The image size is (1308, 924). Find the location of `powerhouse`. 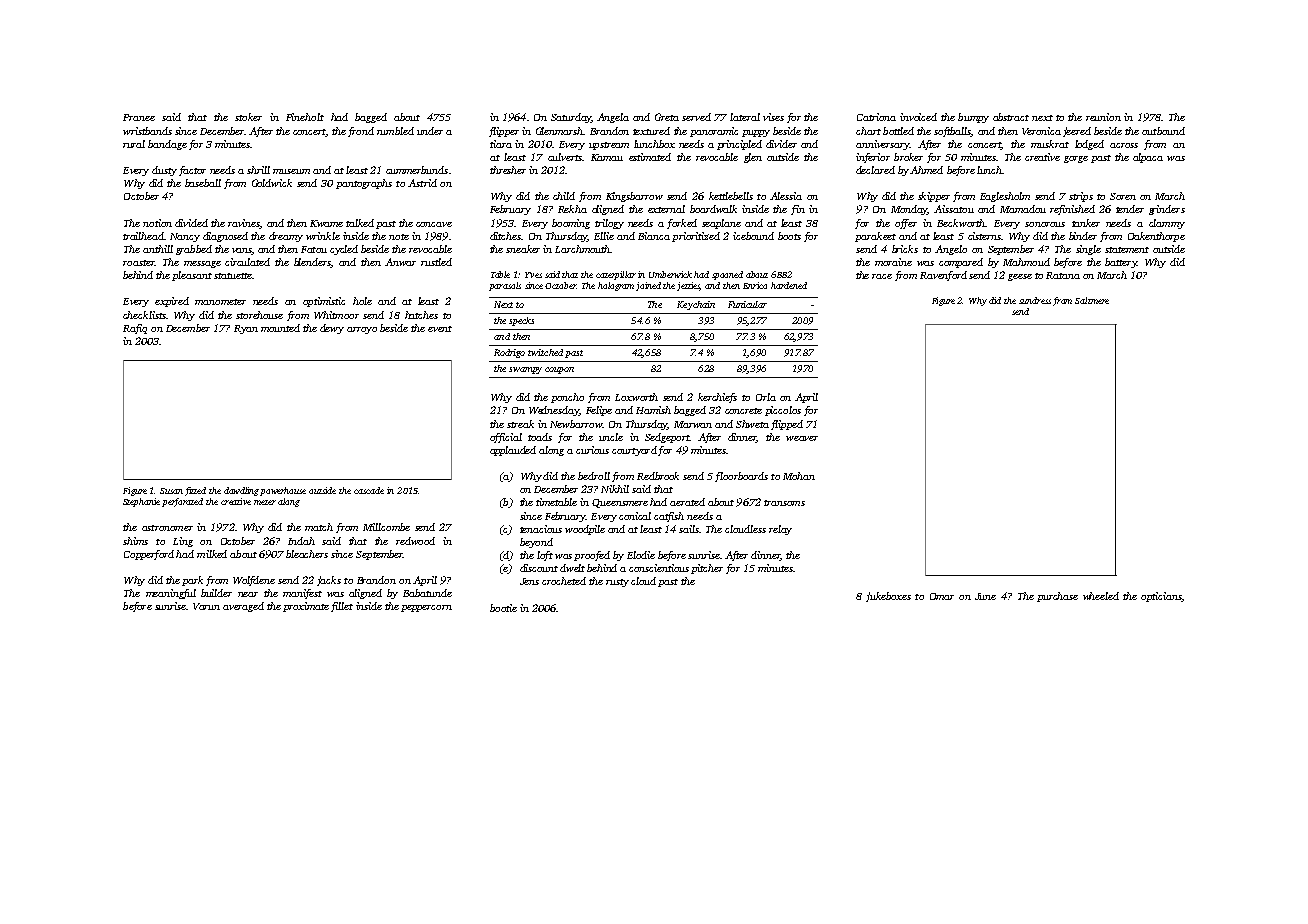

powerhouse is located at coordinates (283, 491).
